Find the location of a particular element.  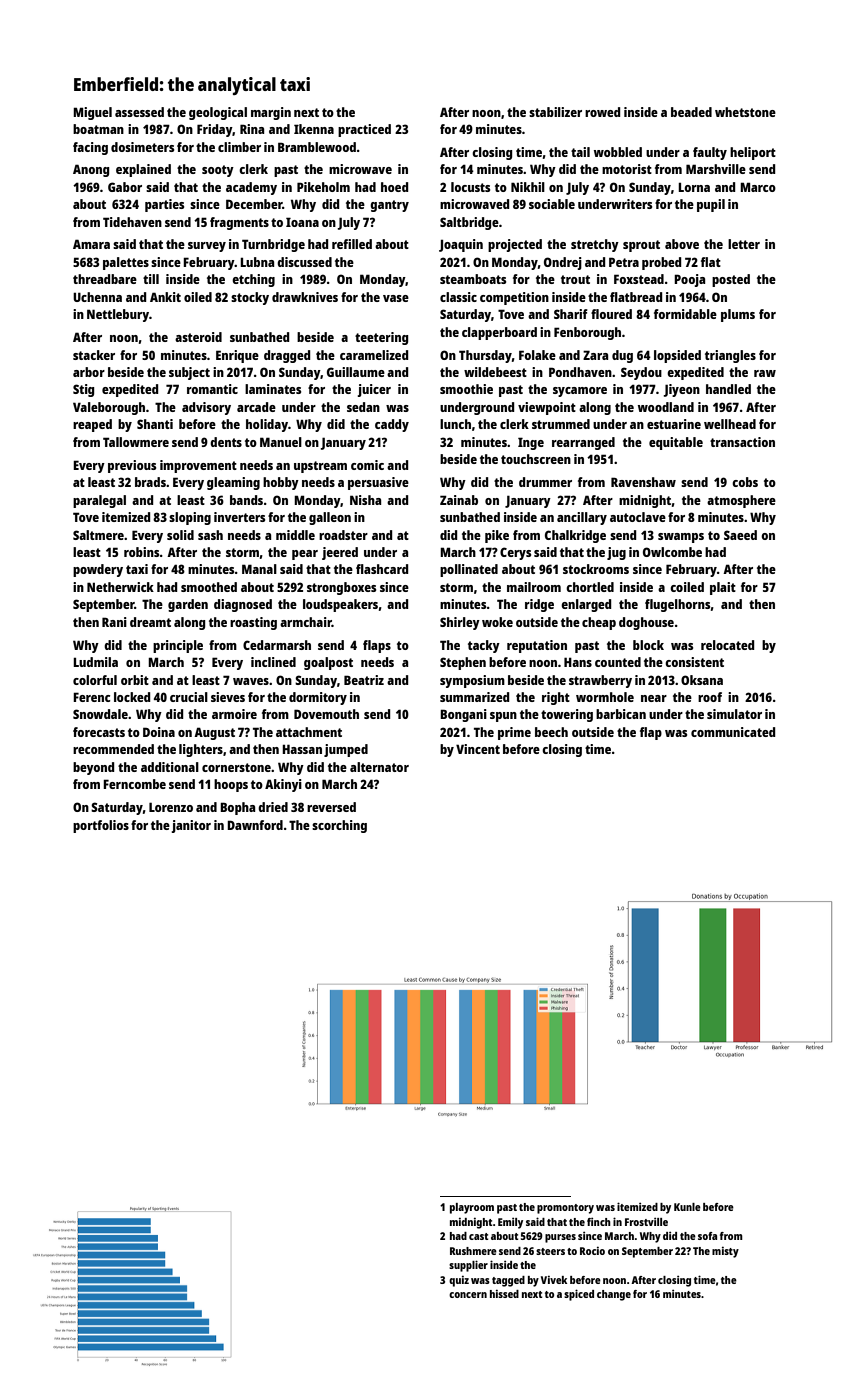

rowed is located at coordinates (603, 112).
